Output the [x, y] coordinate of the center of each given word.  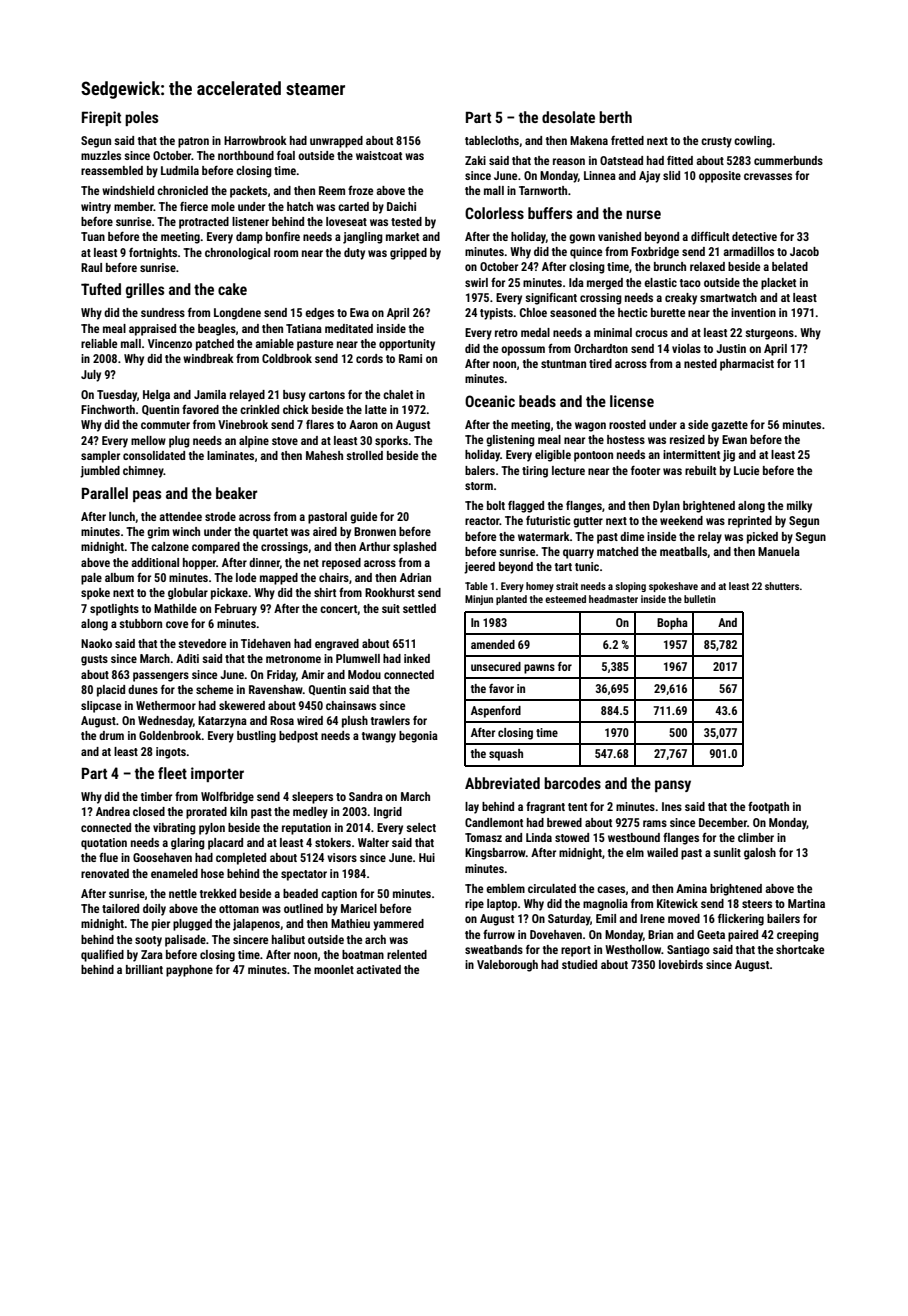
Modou [364, 674]
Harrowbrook [255, 140]
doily [154, 910]
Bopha [672, 624]
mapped [279, 579]
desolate [568, 117]
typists [496, 314]
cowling [753, 142]
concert [339, 610]
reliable [99, 343]
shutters [782, 586]
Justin [731, 348]
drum [111, 735]
